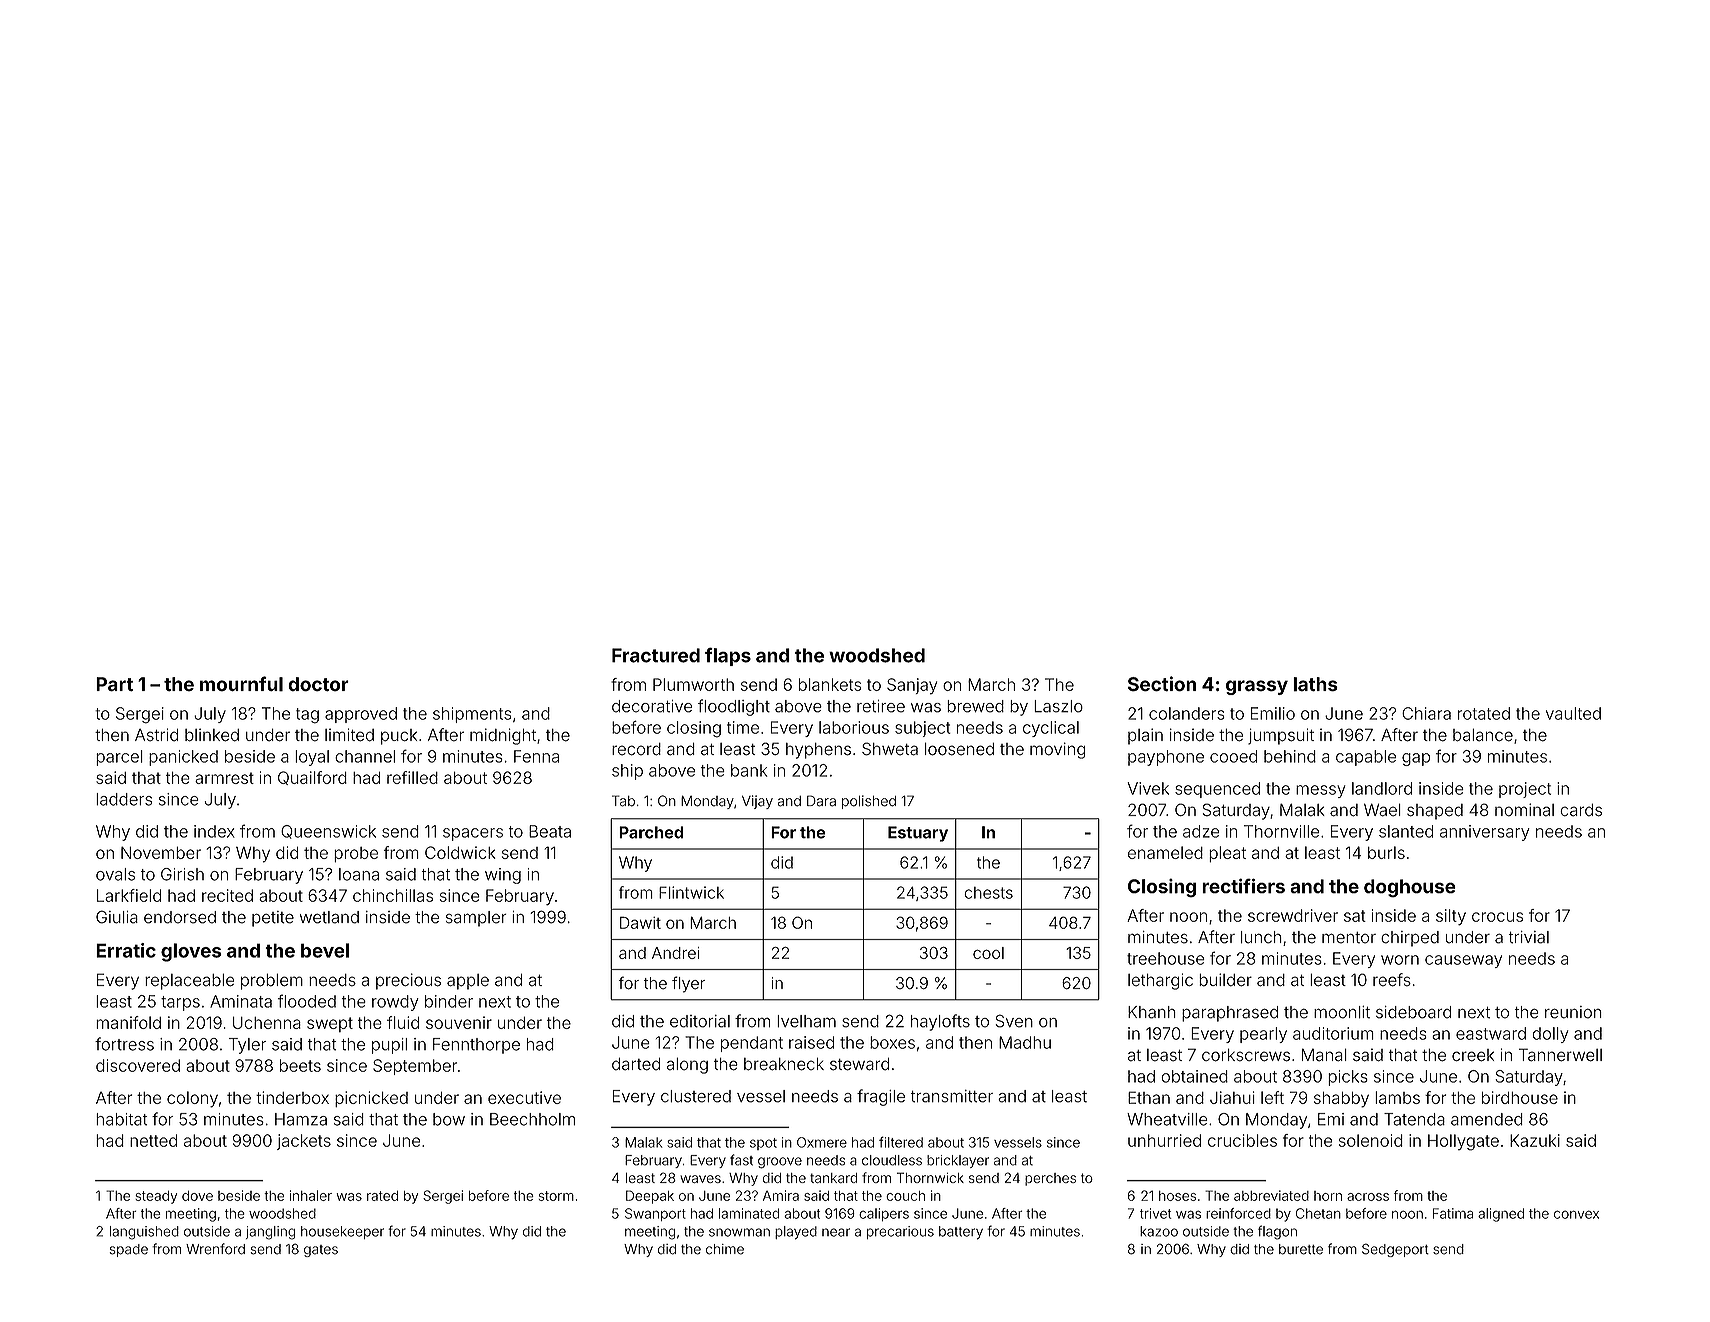  Describe the element at coordinates (961, 1233) in the image. I see `battery` at that location.
